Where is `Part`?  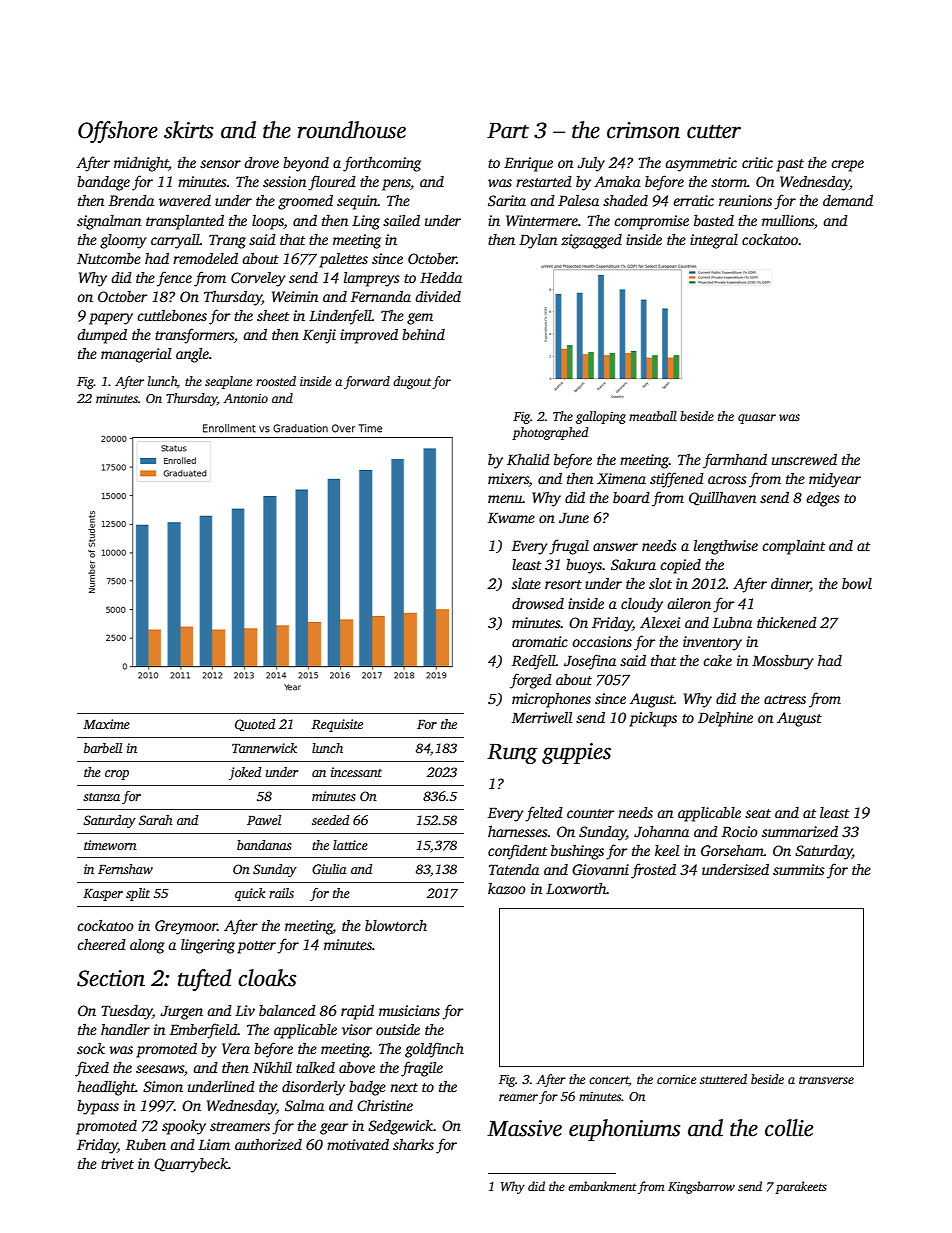
Part is located at coordinates (508, 131).
